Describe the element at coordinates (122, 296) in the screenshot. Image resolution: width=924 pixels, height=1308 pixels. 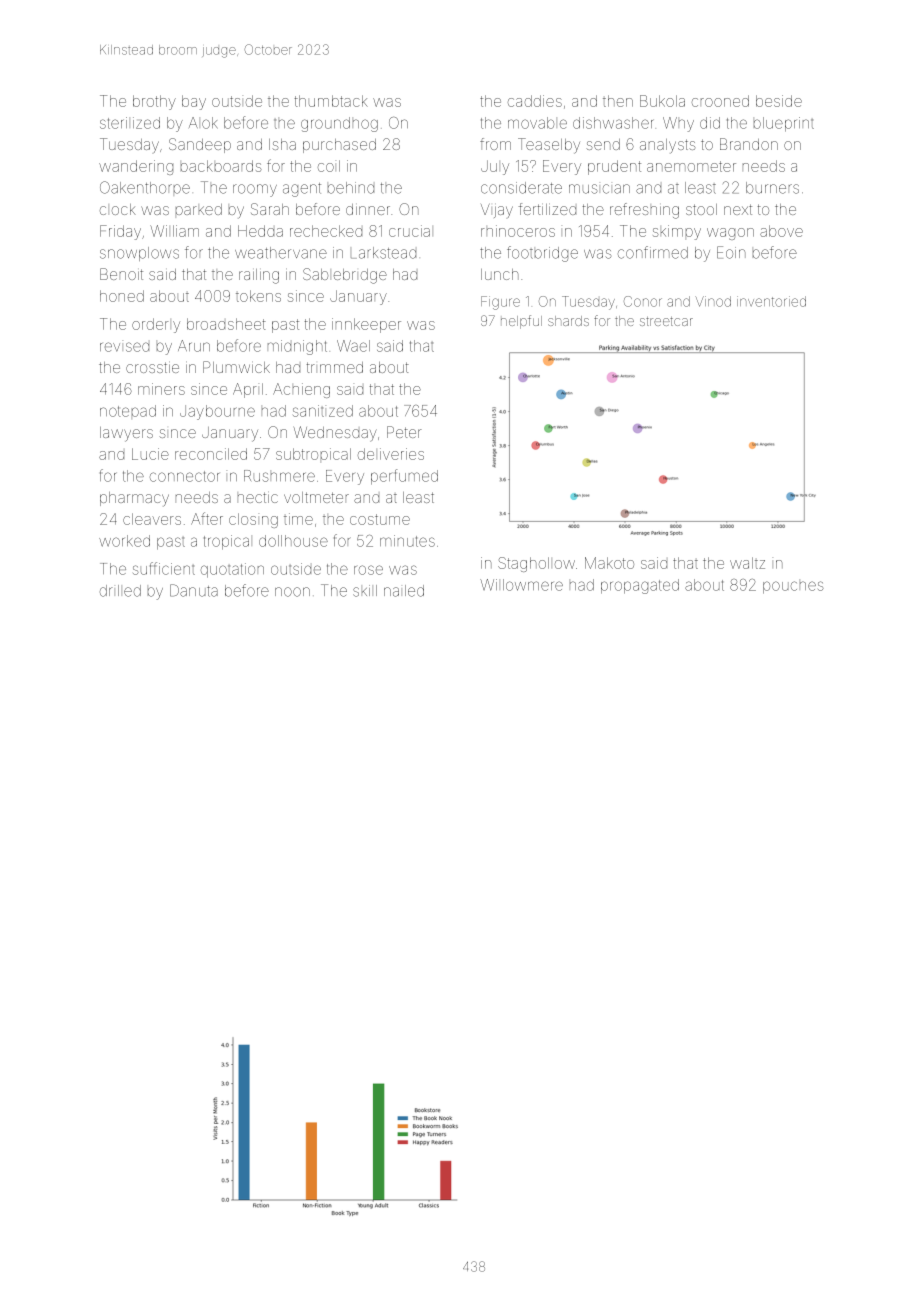
I see `honed` at that location.
